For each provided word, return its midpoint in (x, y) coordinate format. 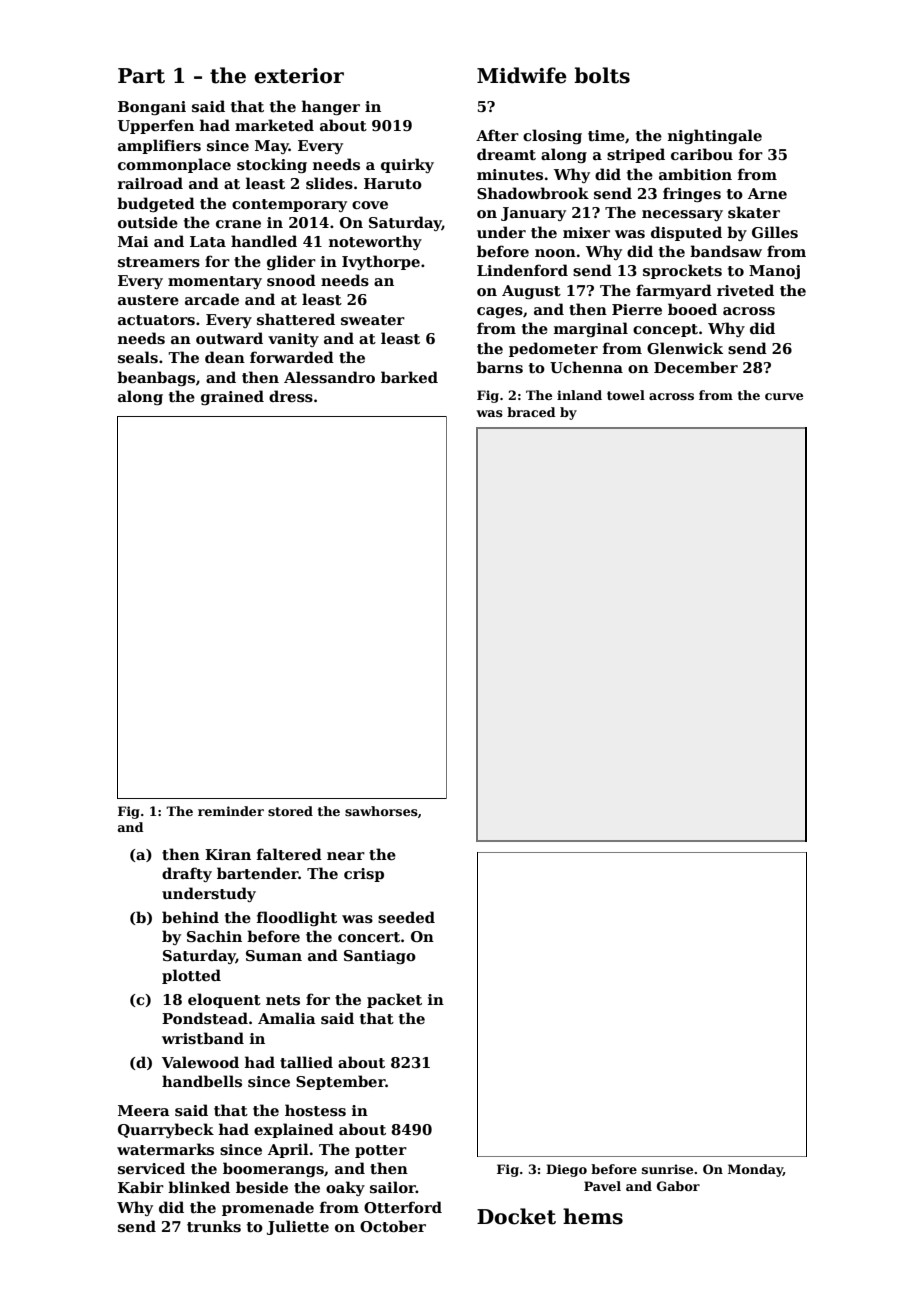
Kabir (141, 1187)
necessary (682, 215)
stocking (272, 165)
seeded (406, 917)
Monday (755, 1170)
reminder (231, 811)
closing (552, 136)
